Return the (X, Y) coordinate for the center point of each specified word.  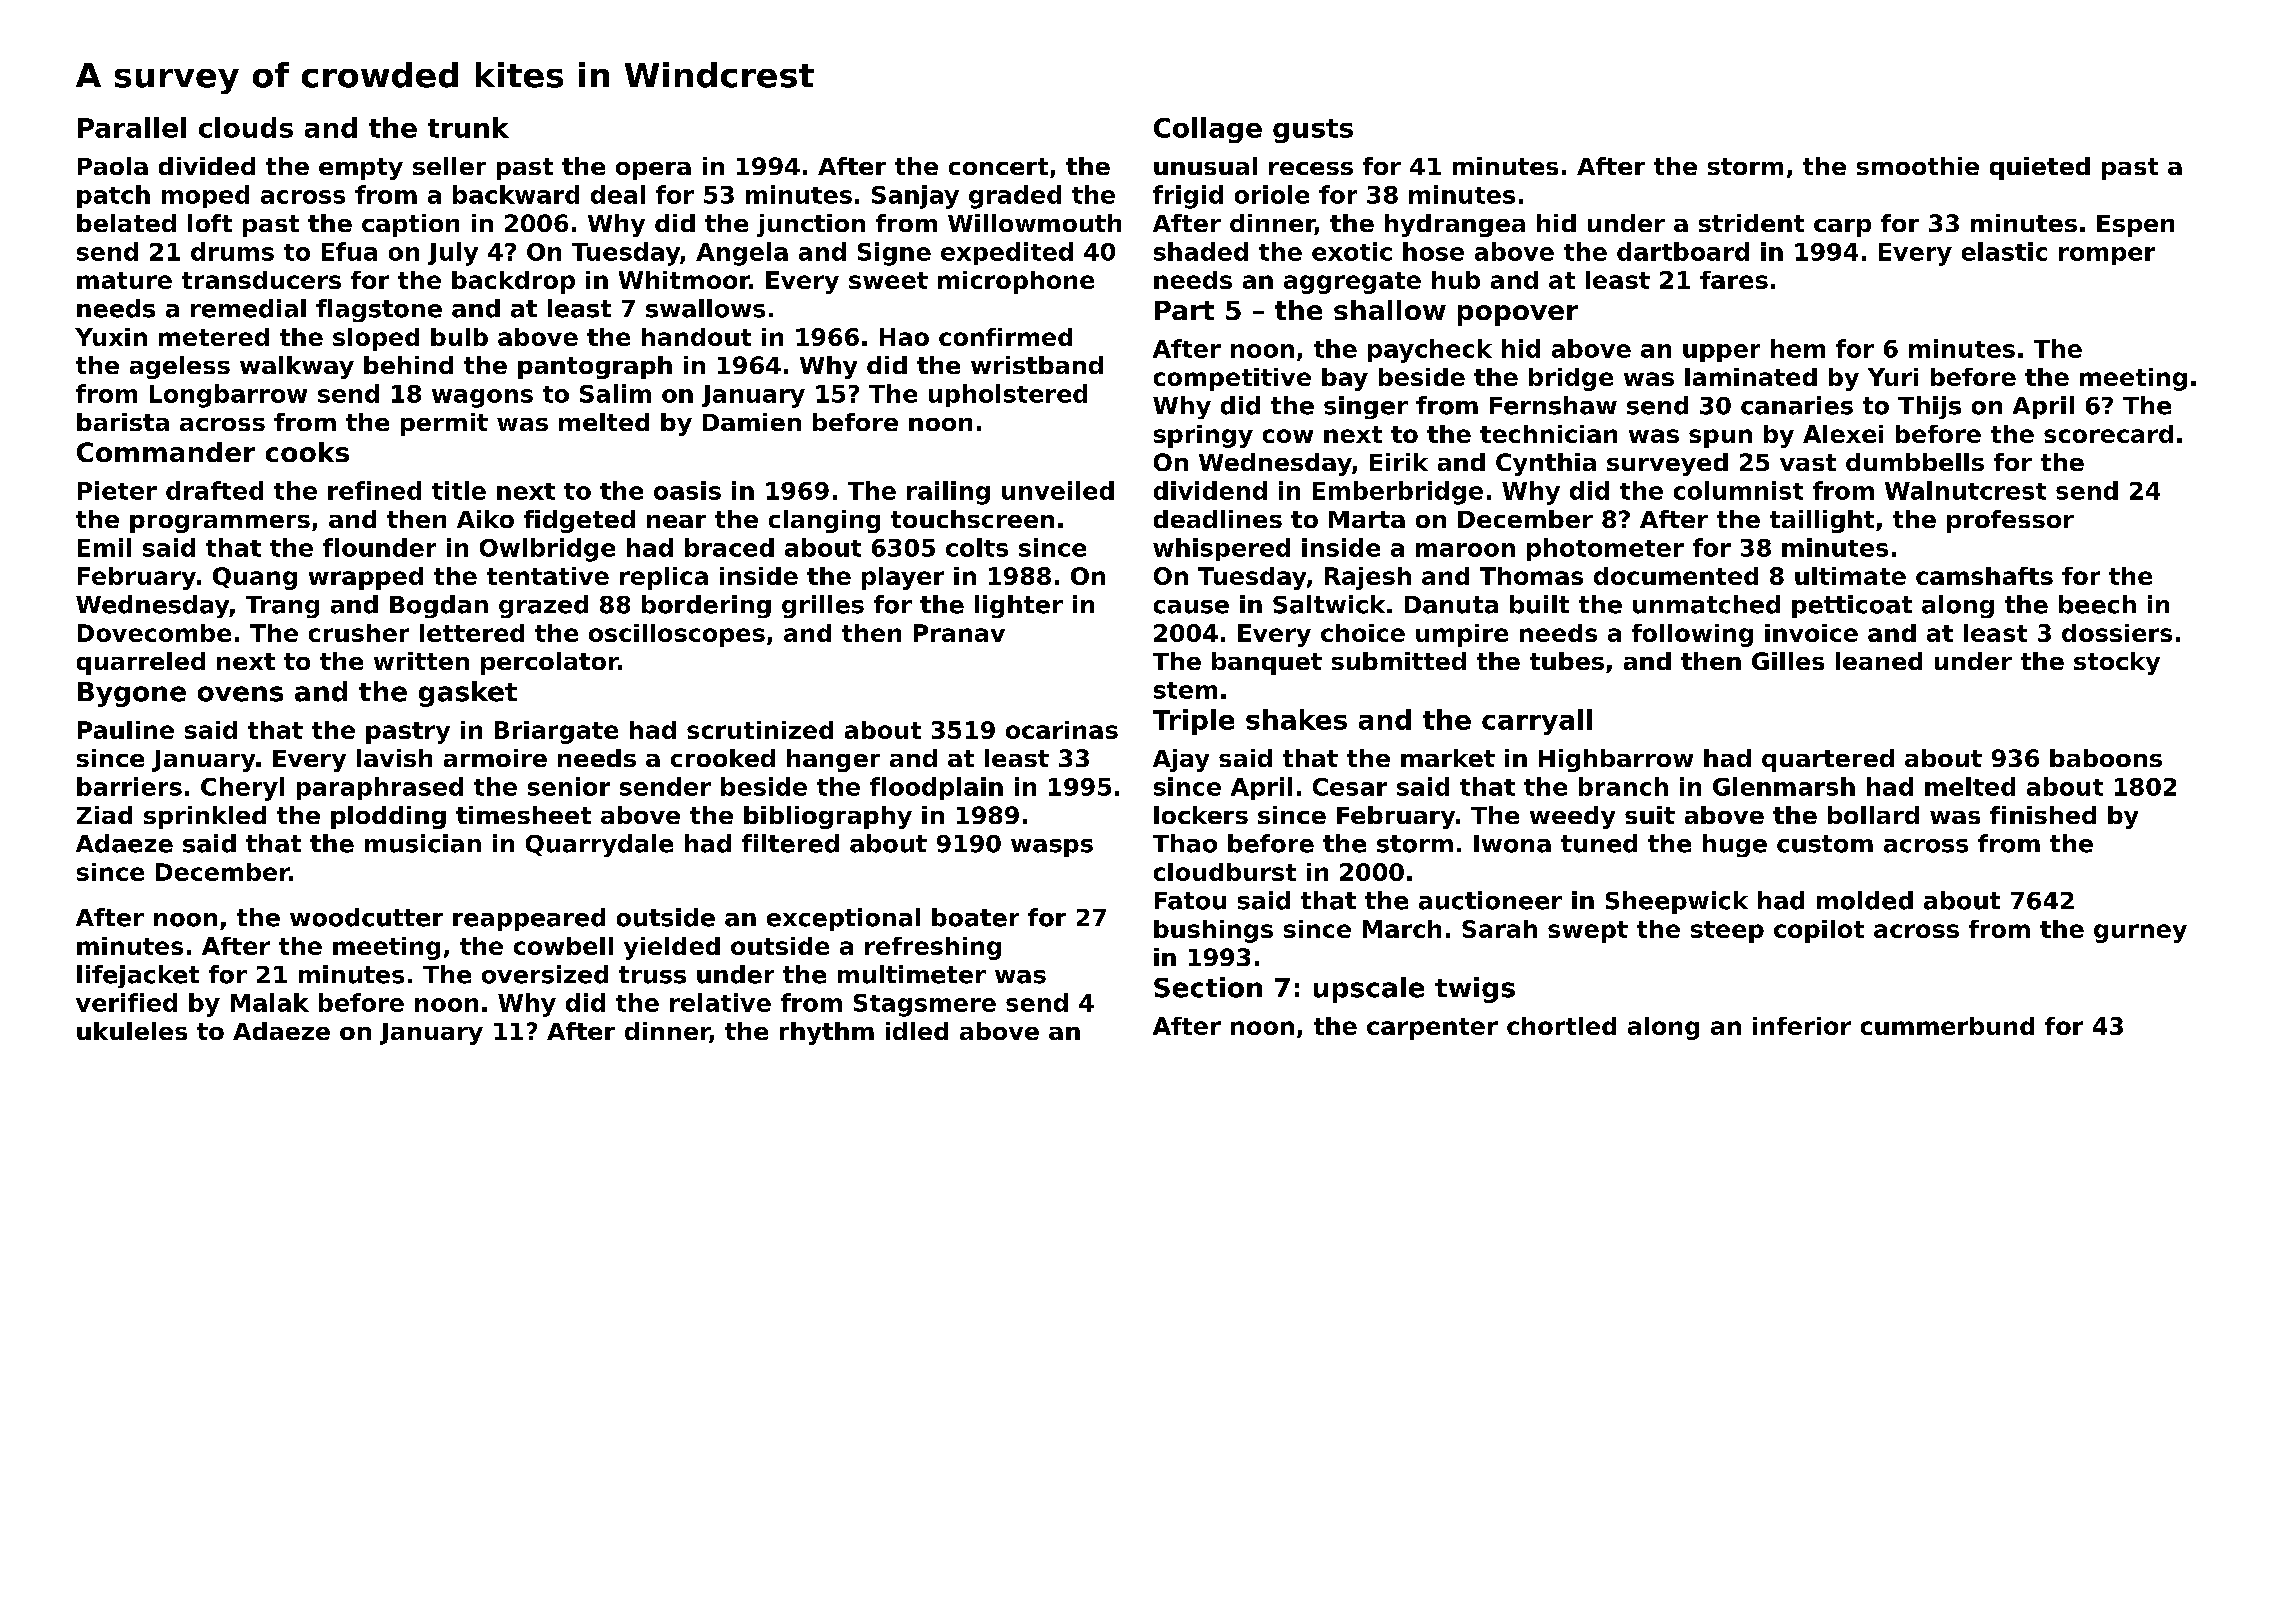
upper (1721, 353)
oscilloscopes (677, 635)
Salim (615, 393)
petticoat (1852, 606)
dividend (1210, 490)
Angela (742, 254)
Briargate (556, 732)
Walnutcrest (1965, 490)
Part (1184, 310)
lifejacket (138, 976)
